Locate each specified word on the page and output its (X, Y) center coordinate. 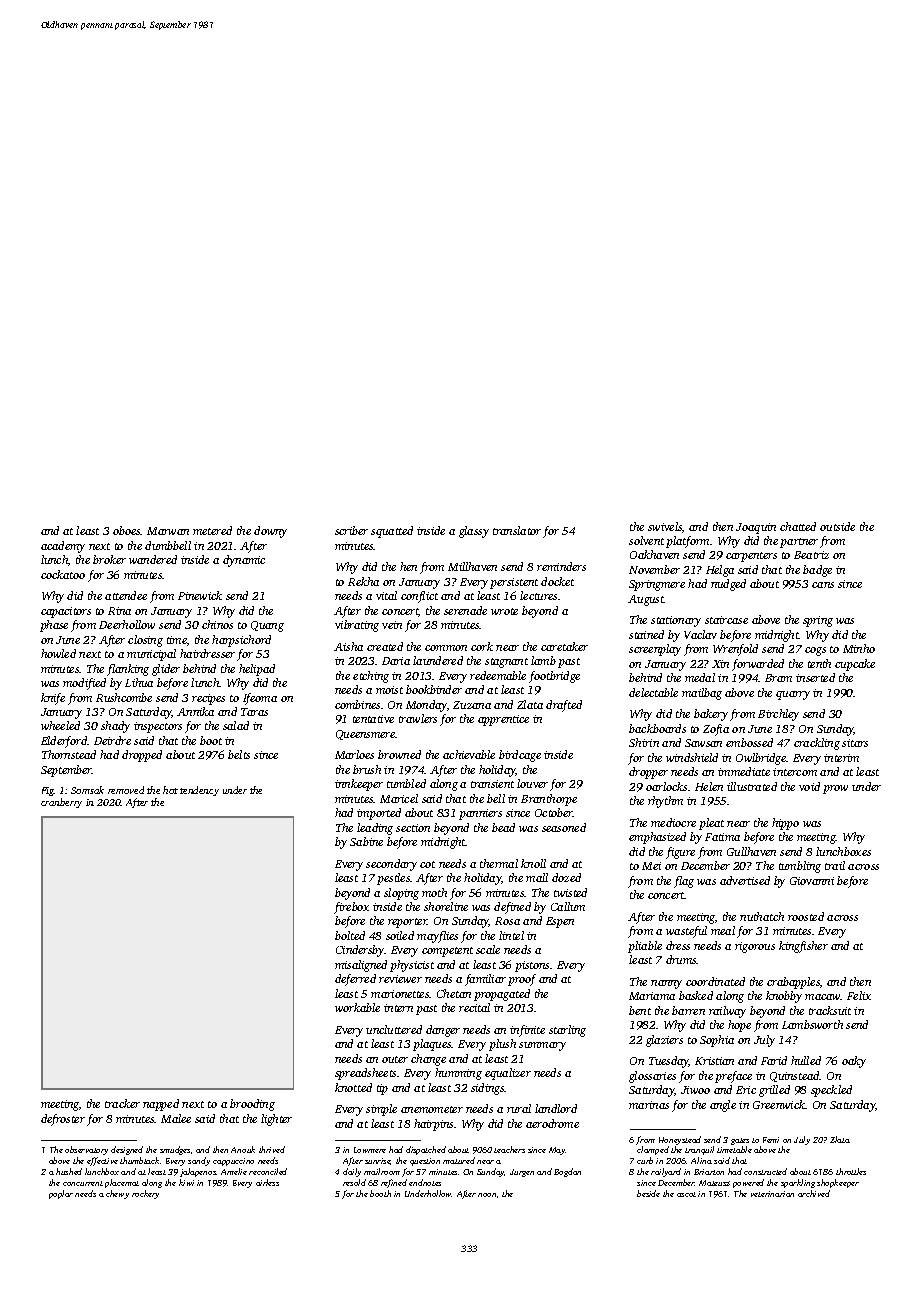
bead (503, 827)
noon (487, 1195)
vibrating (357, 626)
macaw (823, 997)
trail (835, 865)
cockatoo (63, 574)
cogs (815, 651)
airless (267, 1182)
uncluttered (394, 1029)
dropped (142, 756)
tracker (122, 1103)
